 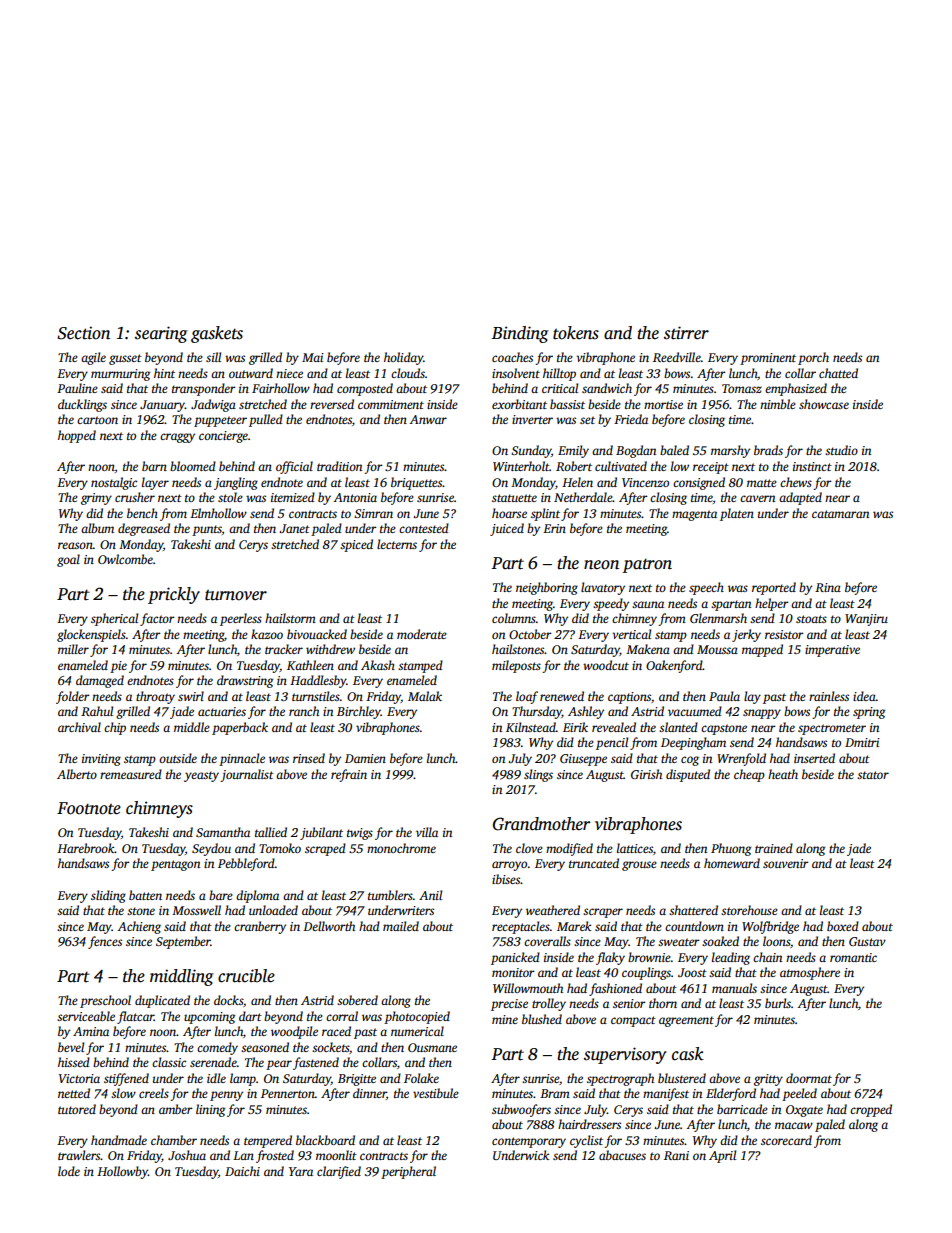 What do you see at coordinates (813, 358) in the image?
I see `porch` at bounding box center [813, 358].
